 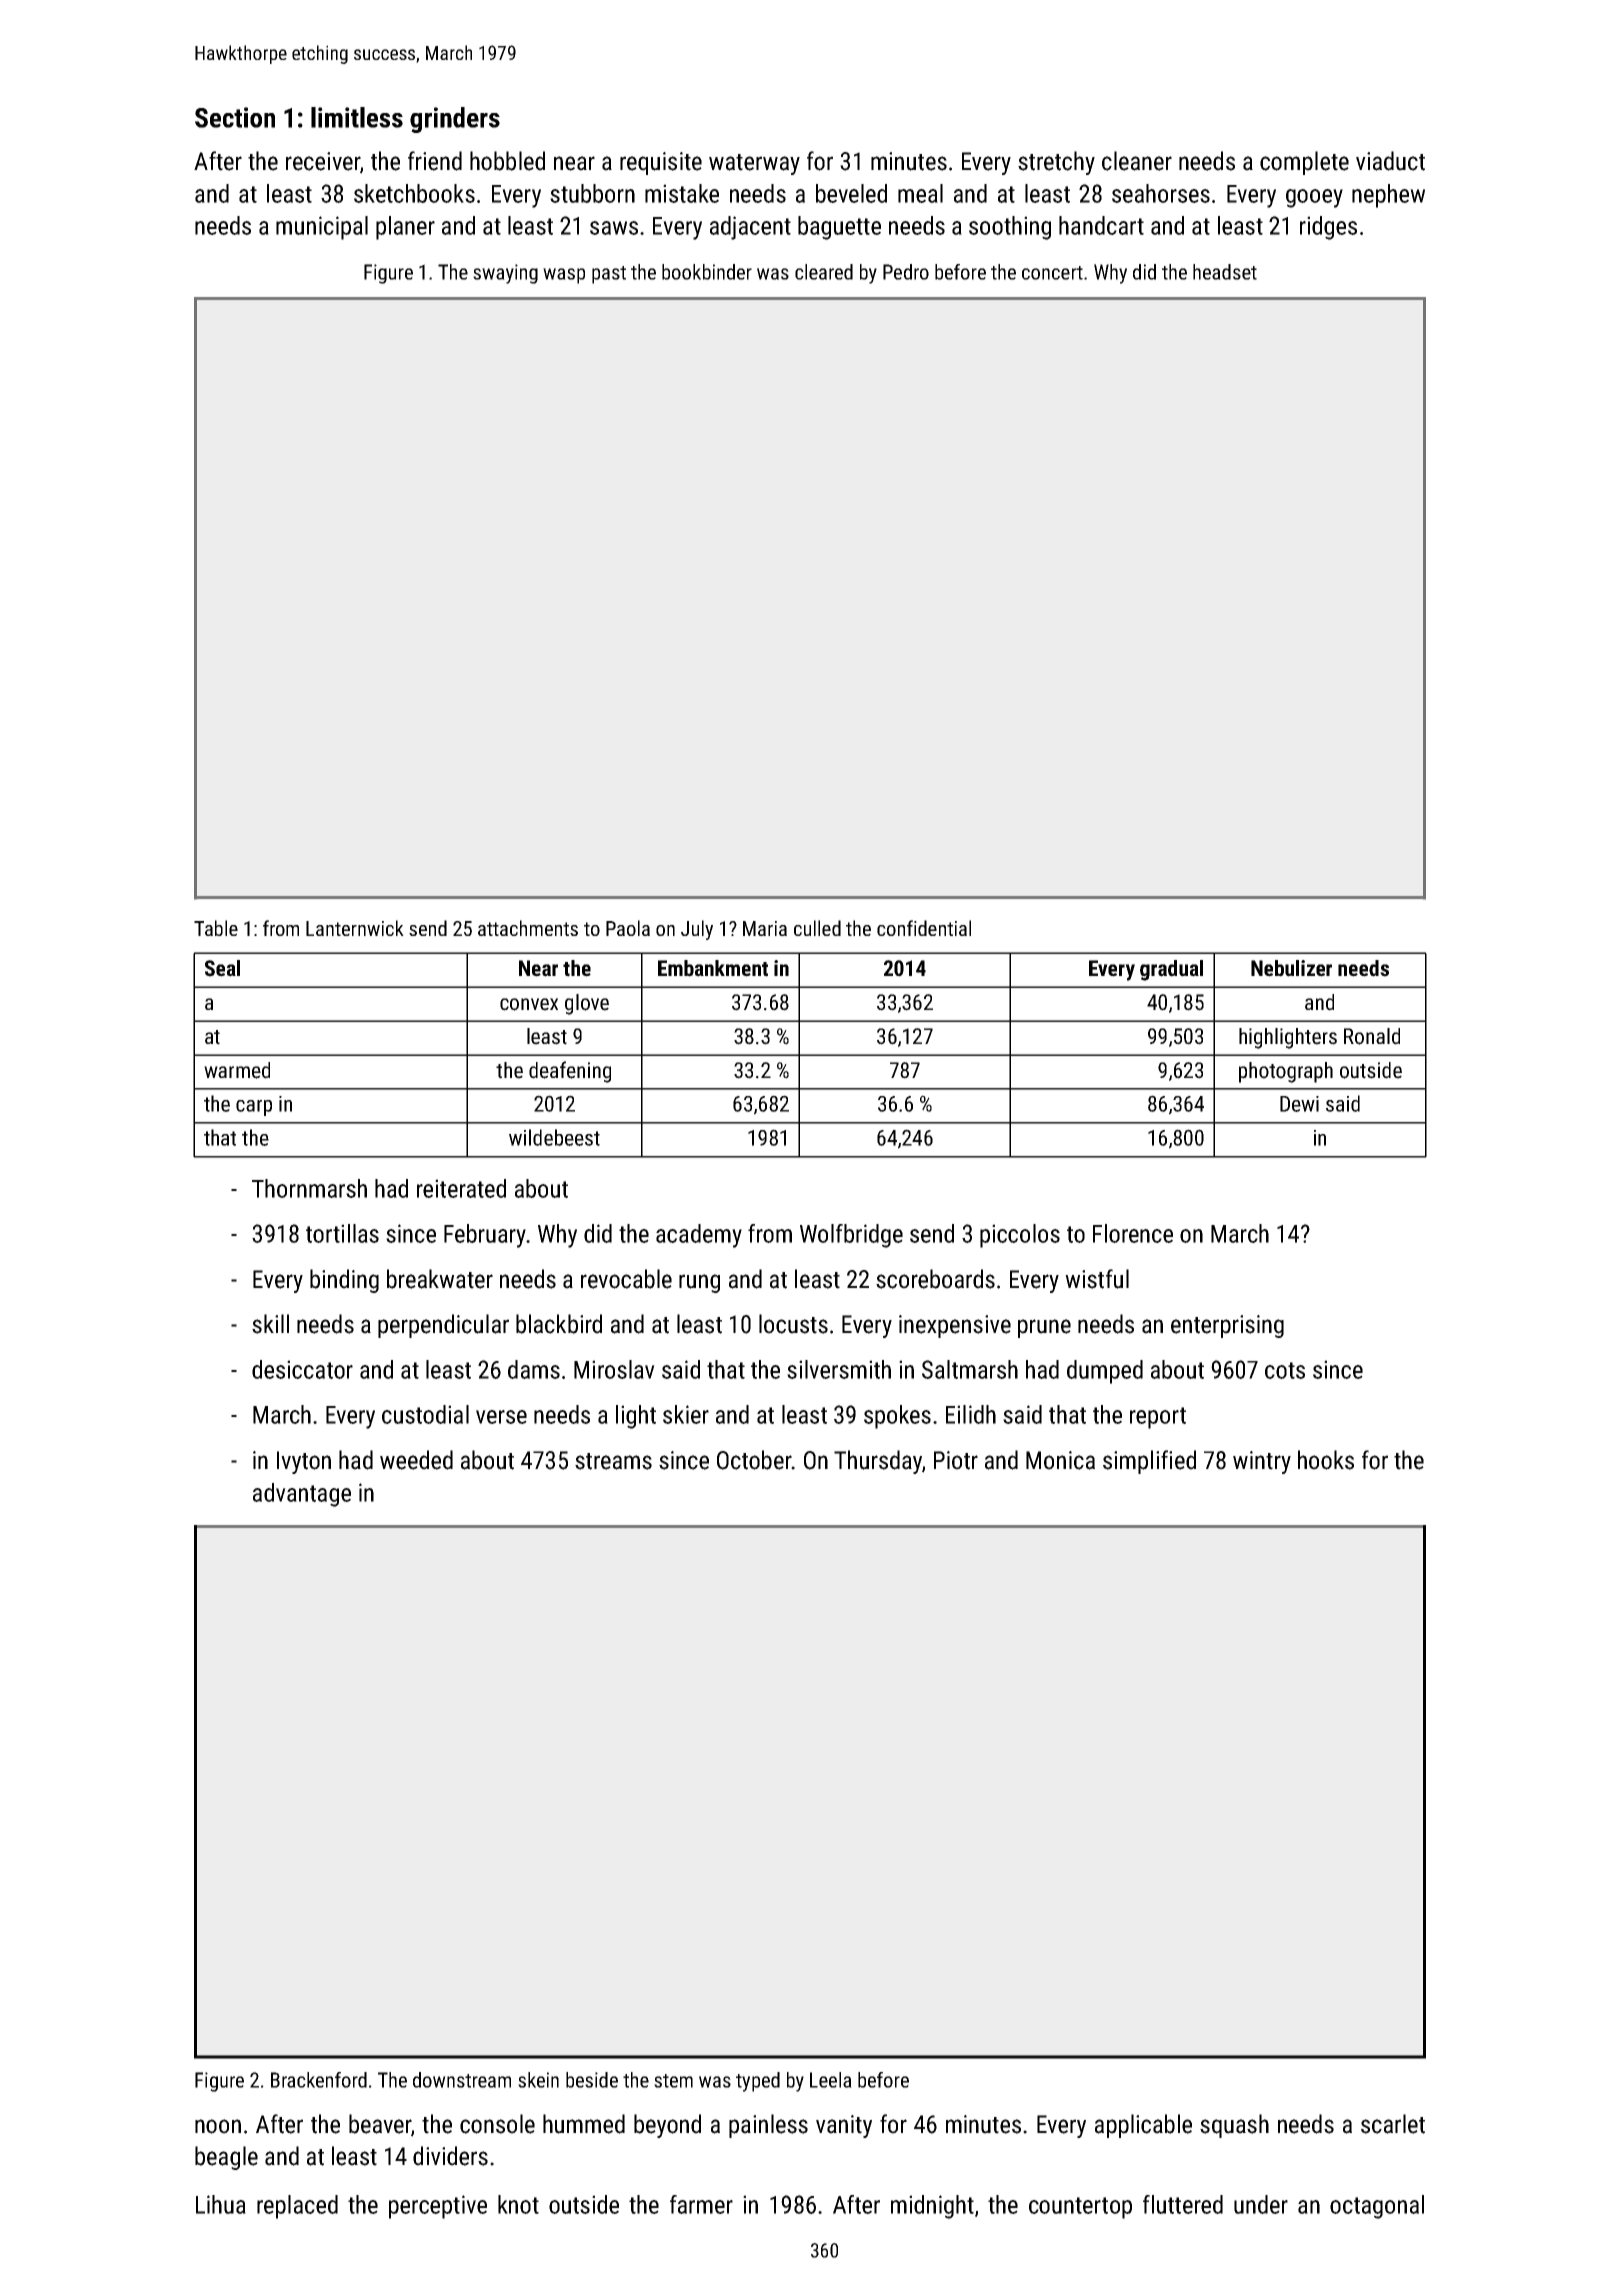 What do you see at coordinates (237, 1070) in the document?
I see `warmed` at bounding box center [237, 1070].
